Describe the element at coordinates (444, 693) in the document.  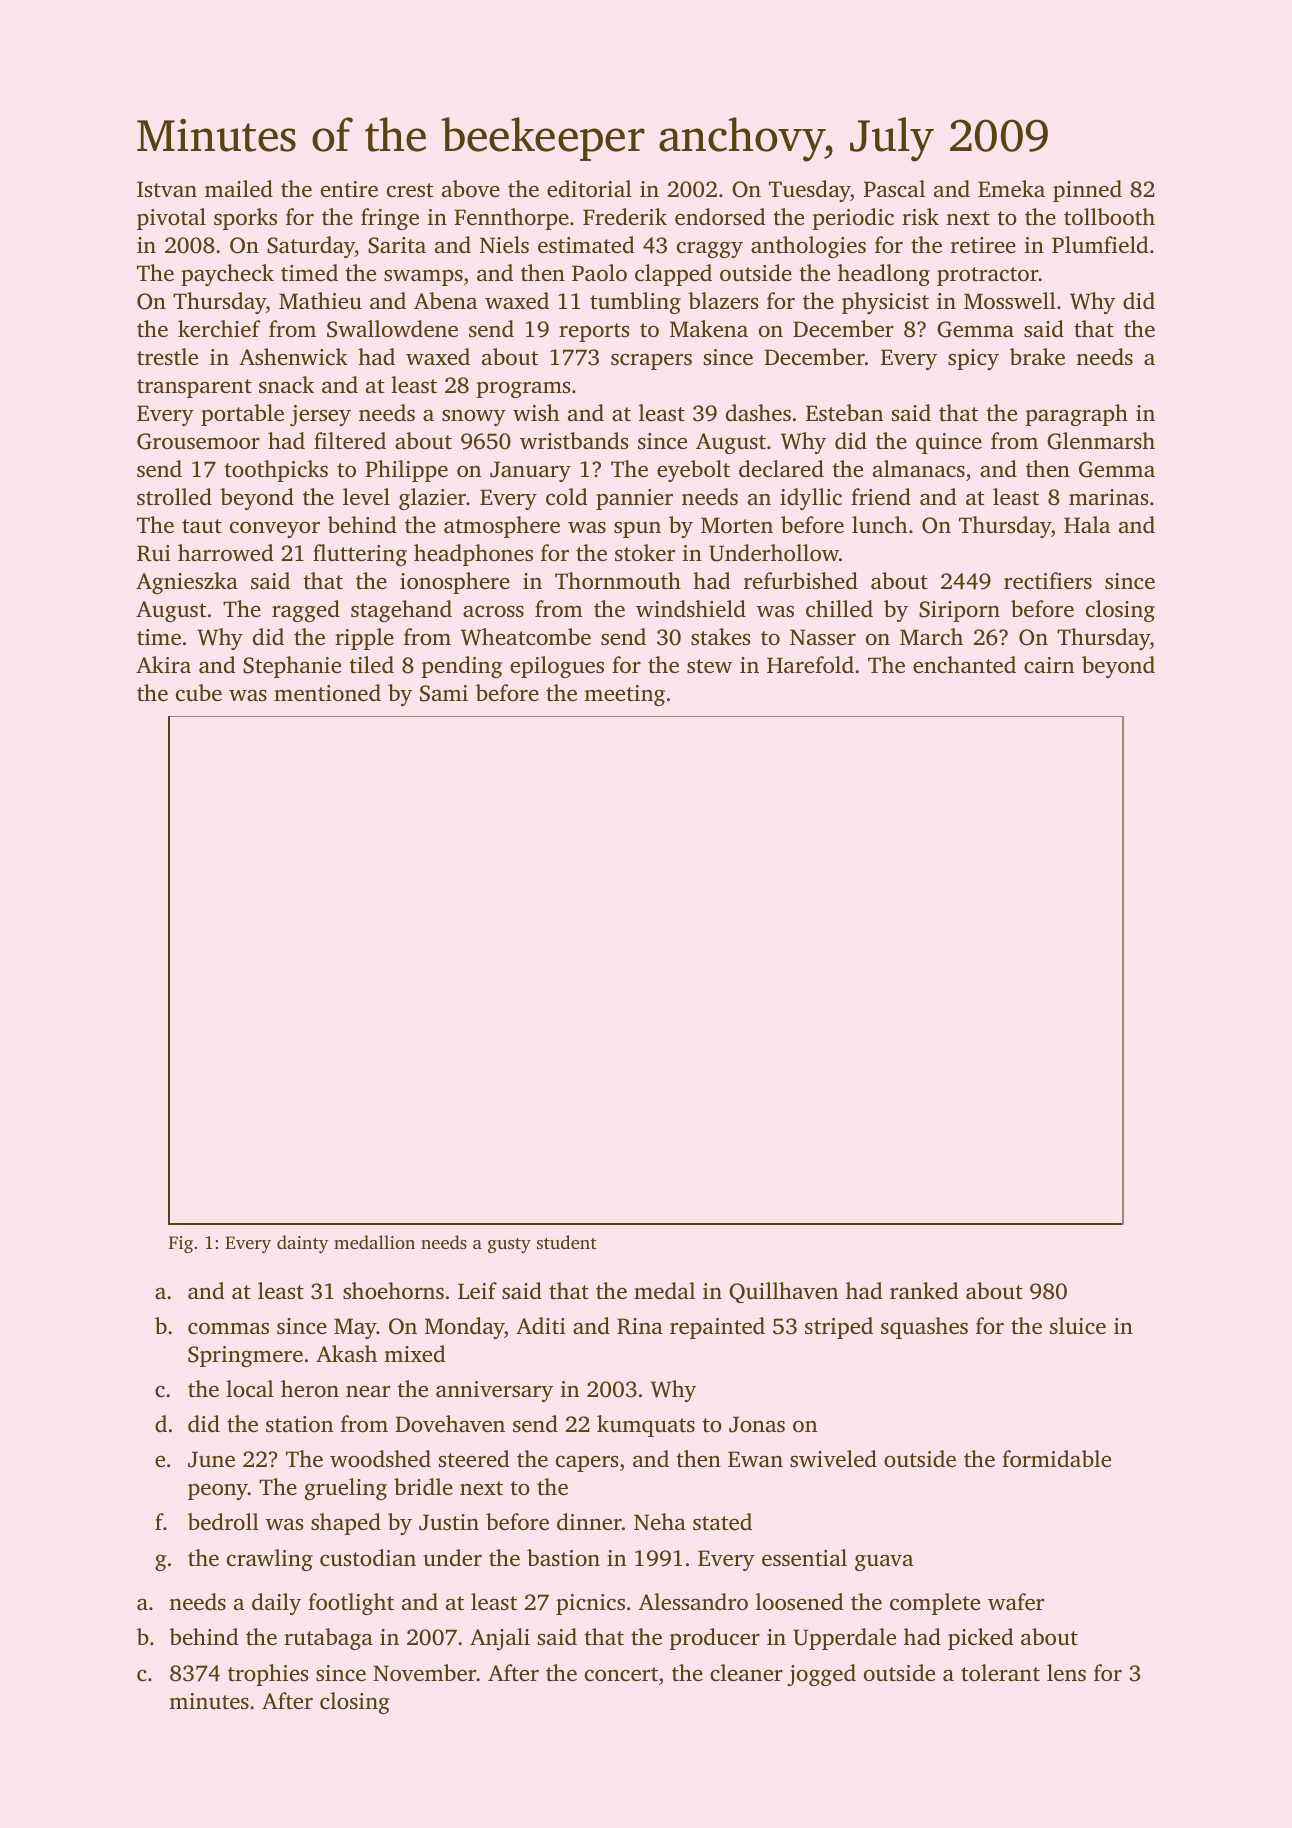
I see `Sami` at that location.
